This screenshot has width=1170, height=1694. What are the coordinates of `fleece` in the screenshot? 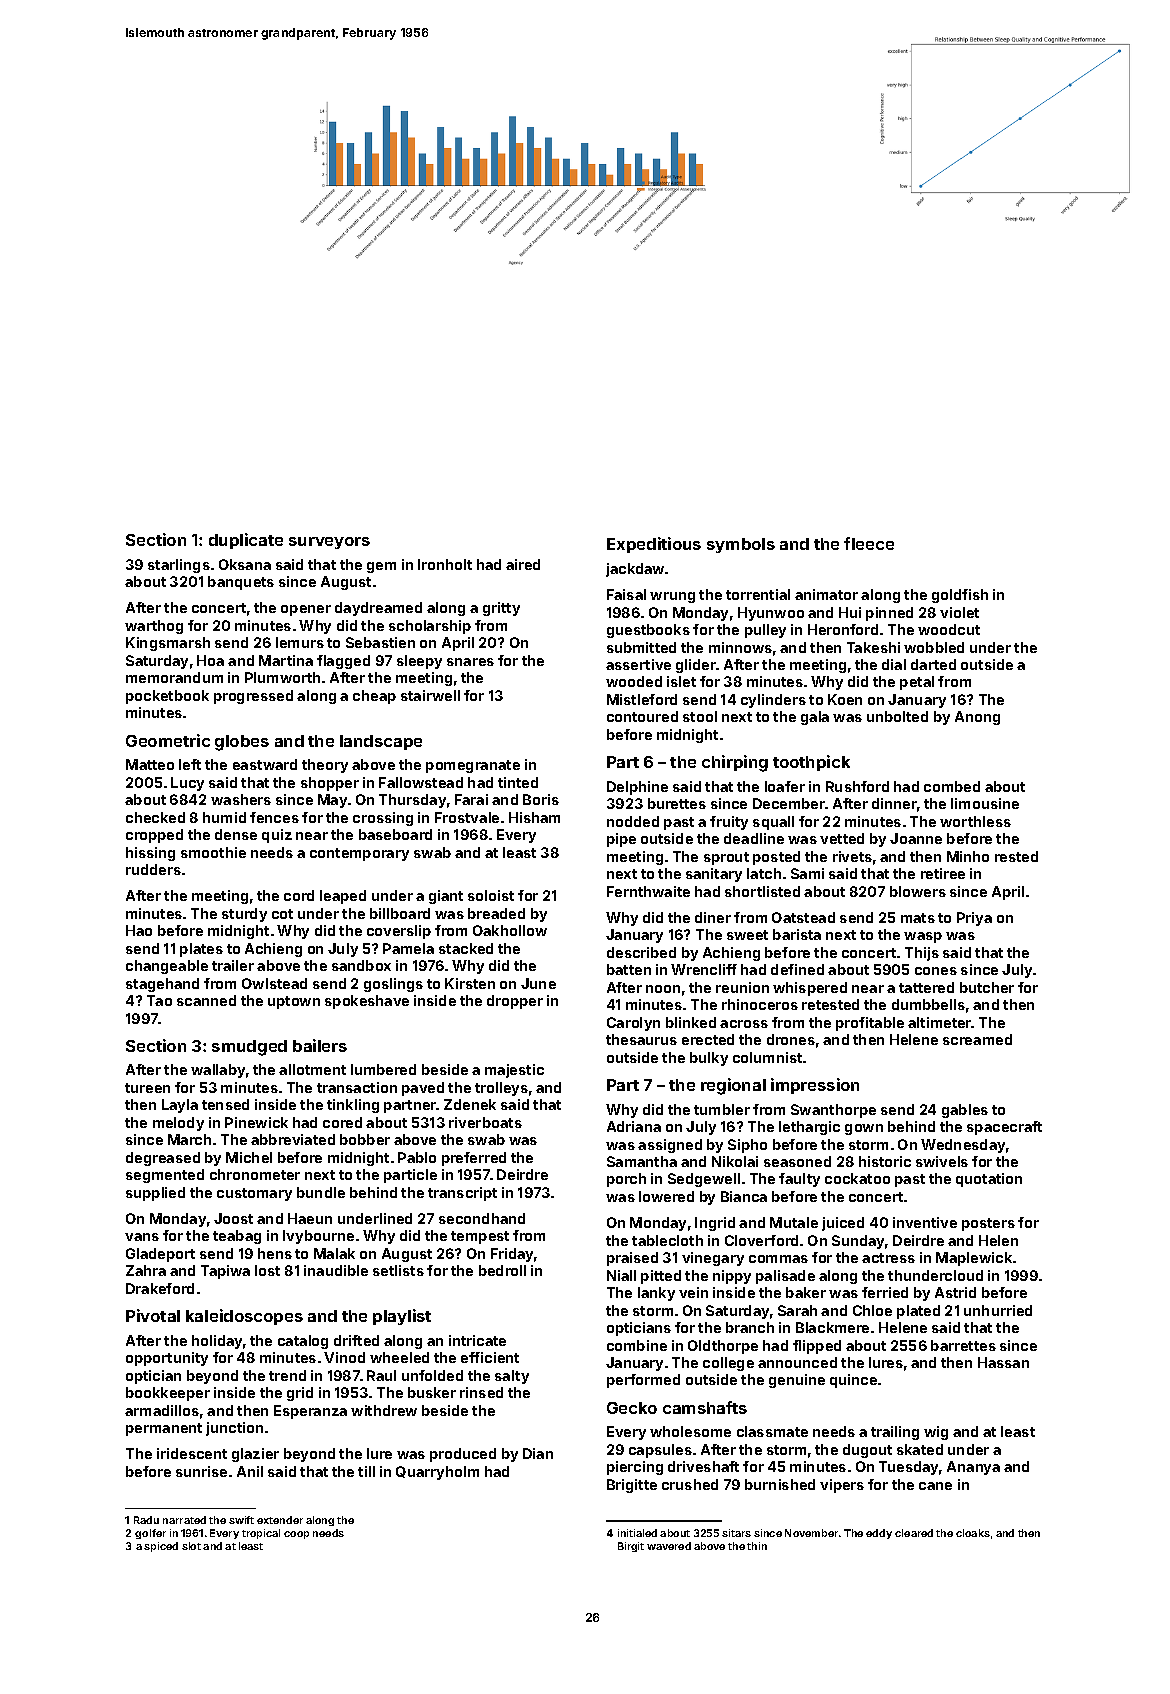 It's located at (869, 543).
